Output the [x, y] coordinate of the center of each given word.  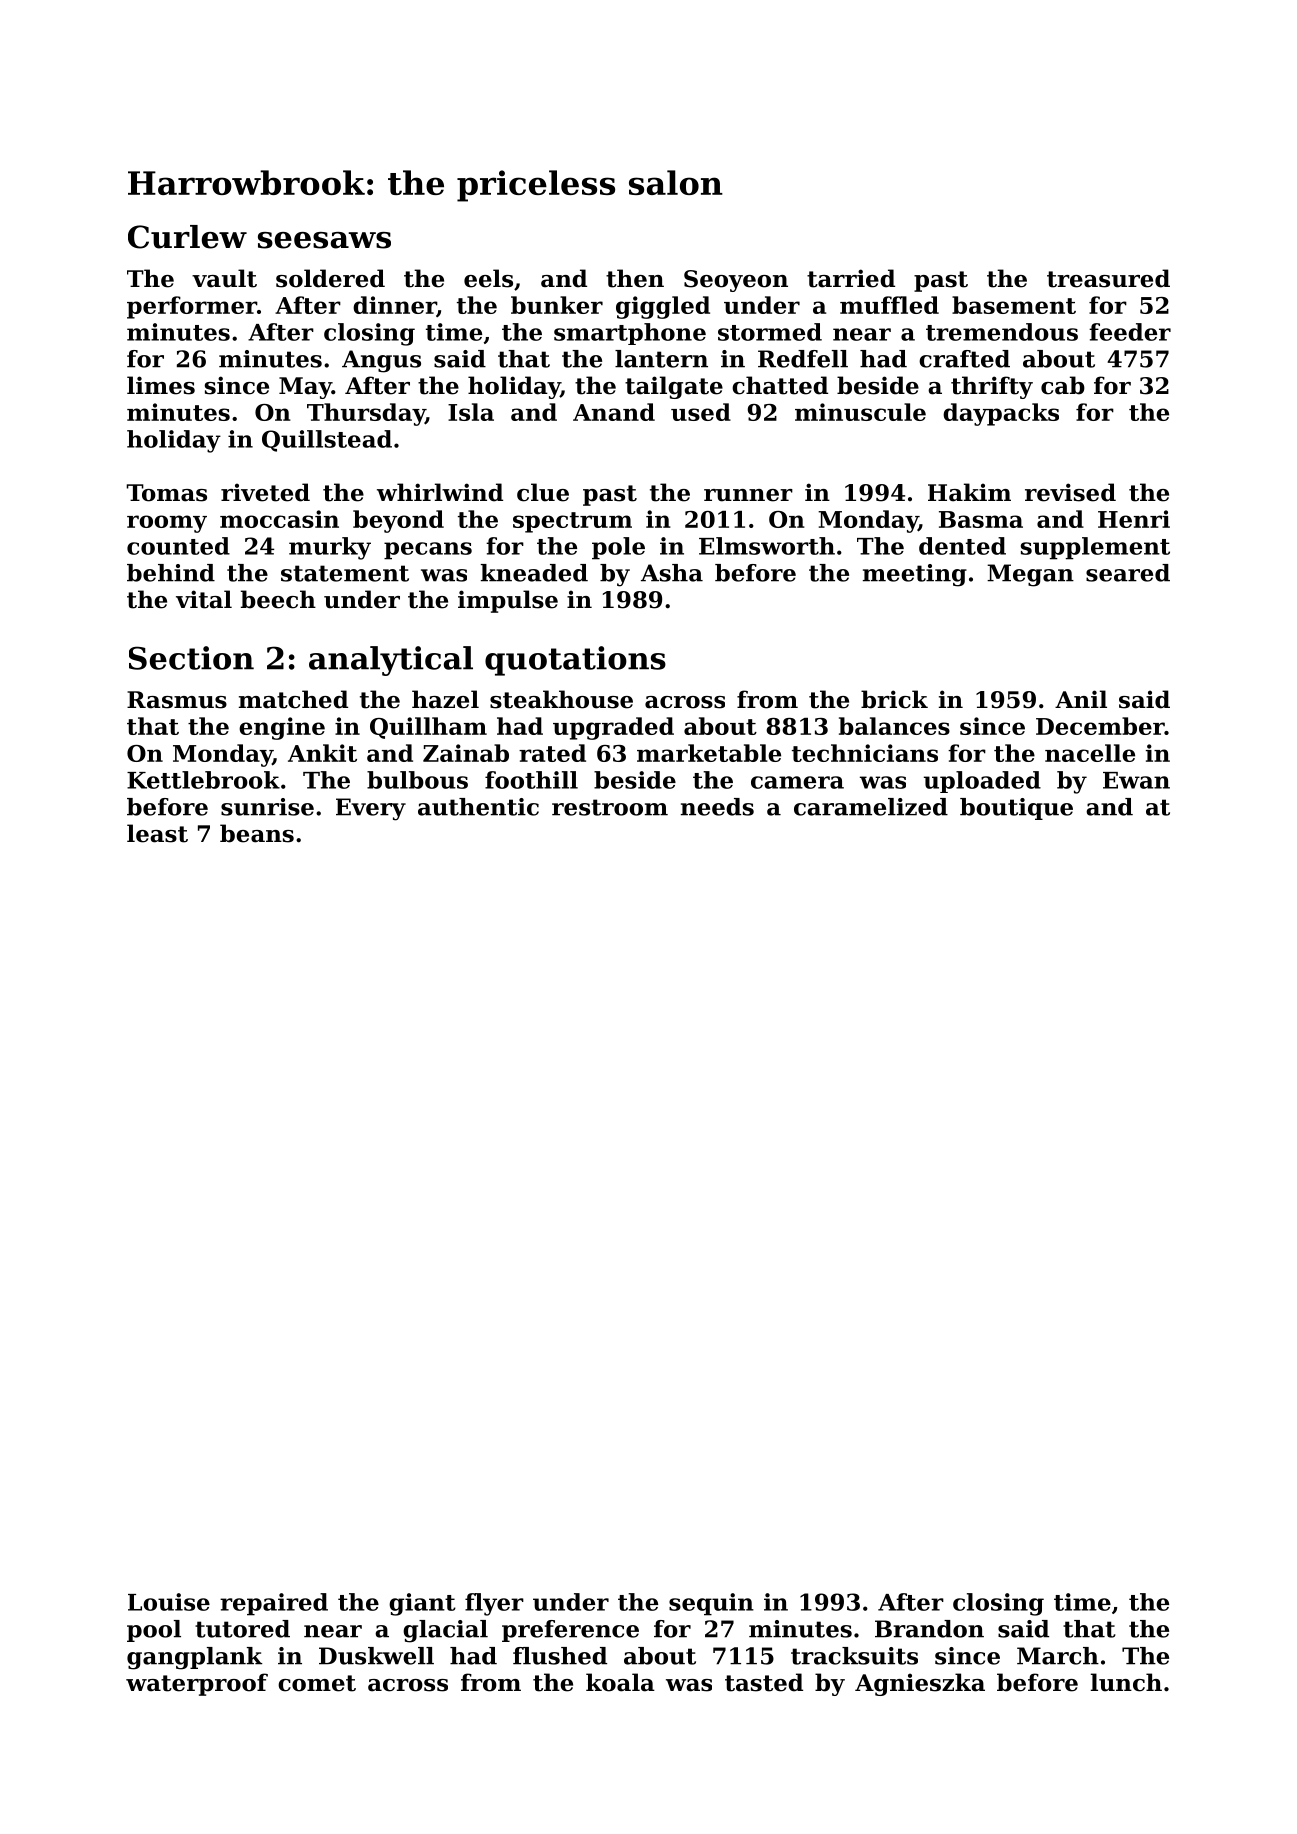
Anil [1081, 699]
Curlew [187, 237]
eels [488, 278]
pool [154, 1631]
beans [257, 833]
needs [717, 807]
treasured [1108, 278]
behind [171, 573]
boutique [1016, 809]
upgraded [613, 728]
